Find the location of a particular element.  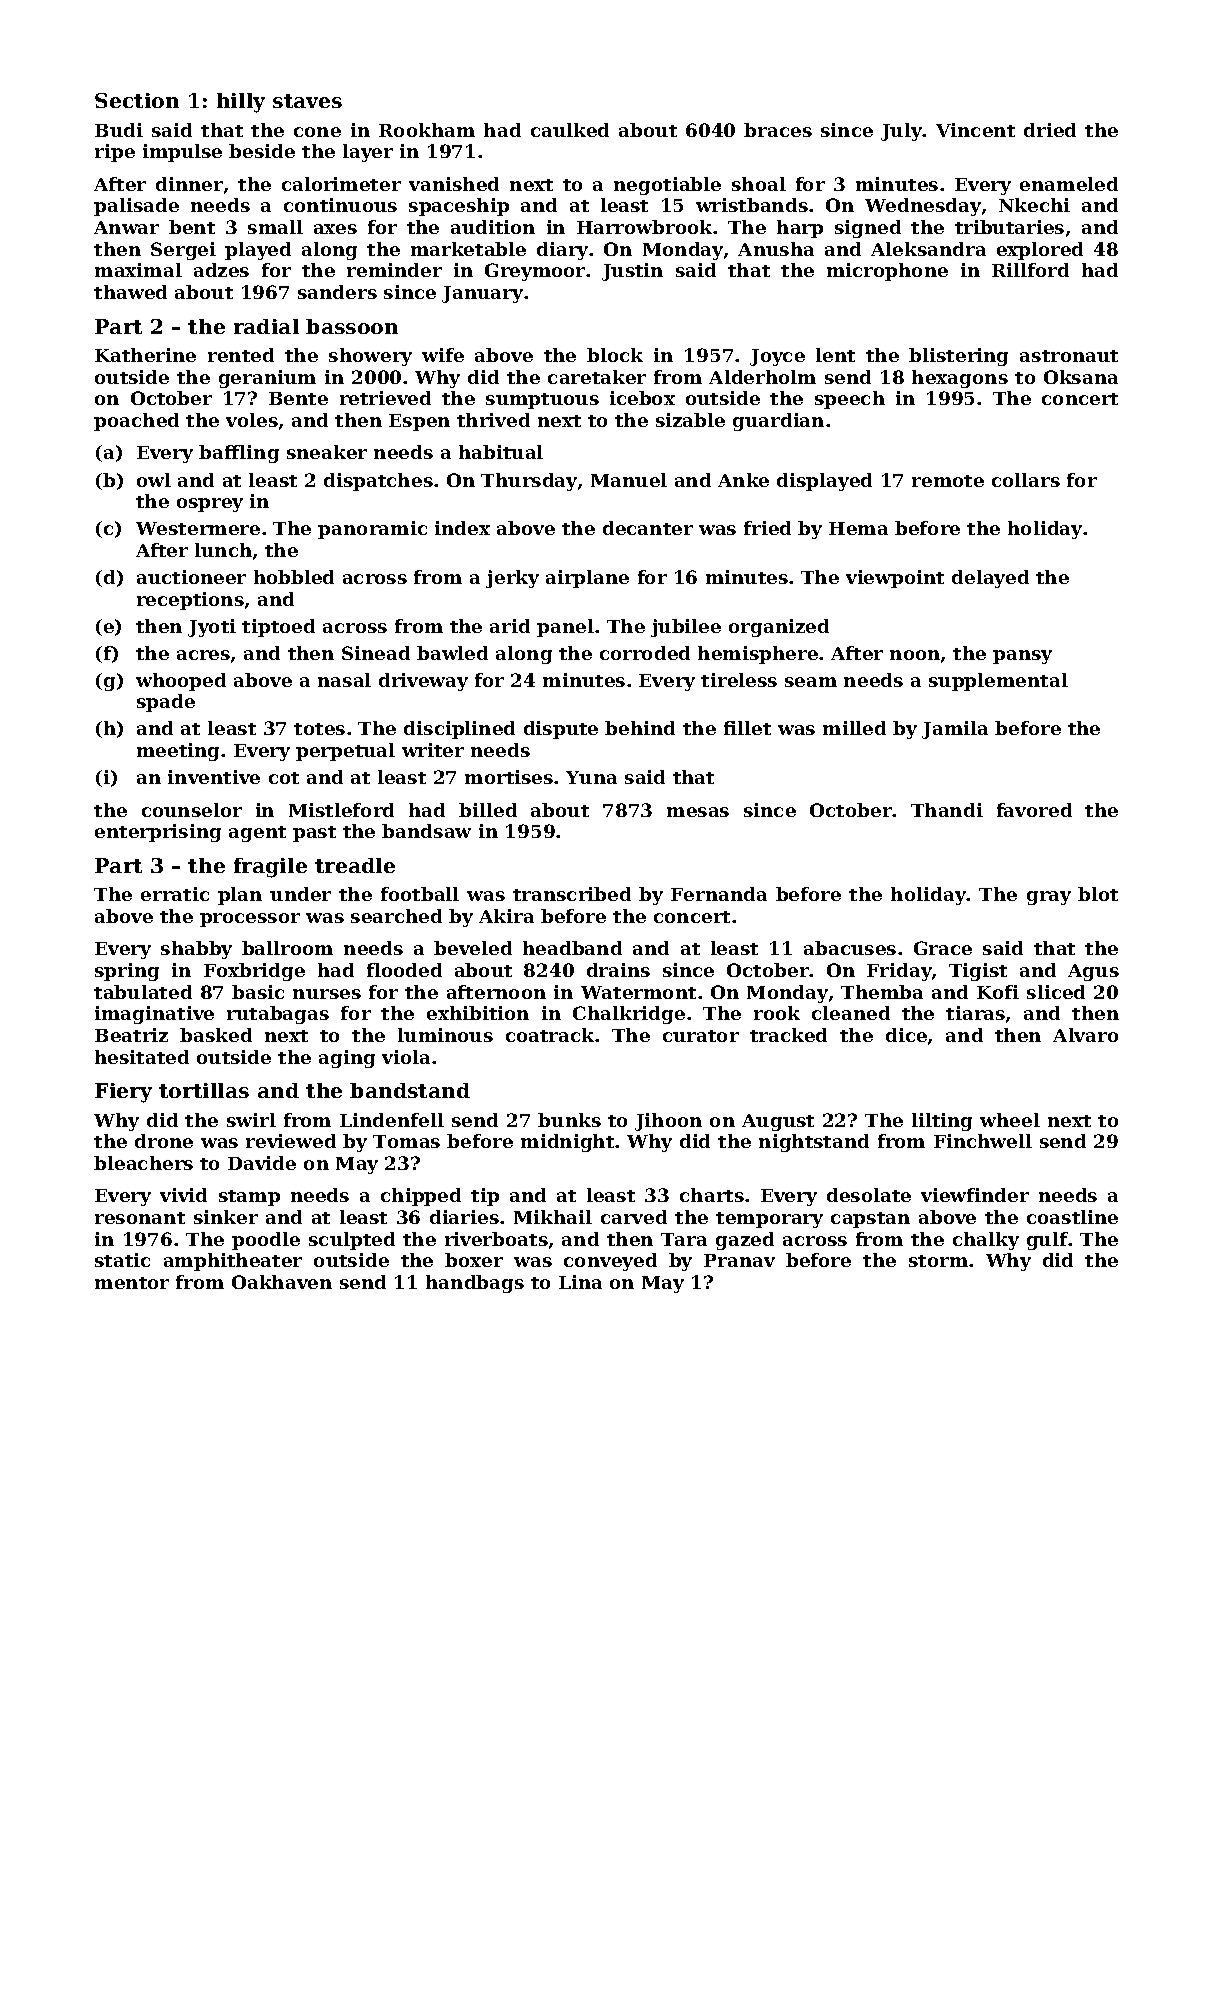

storm is located at coordinates (938, 1261).
